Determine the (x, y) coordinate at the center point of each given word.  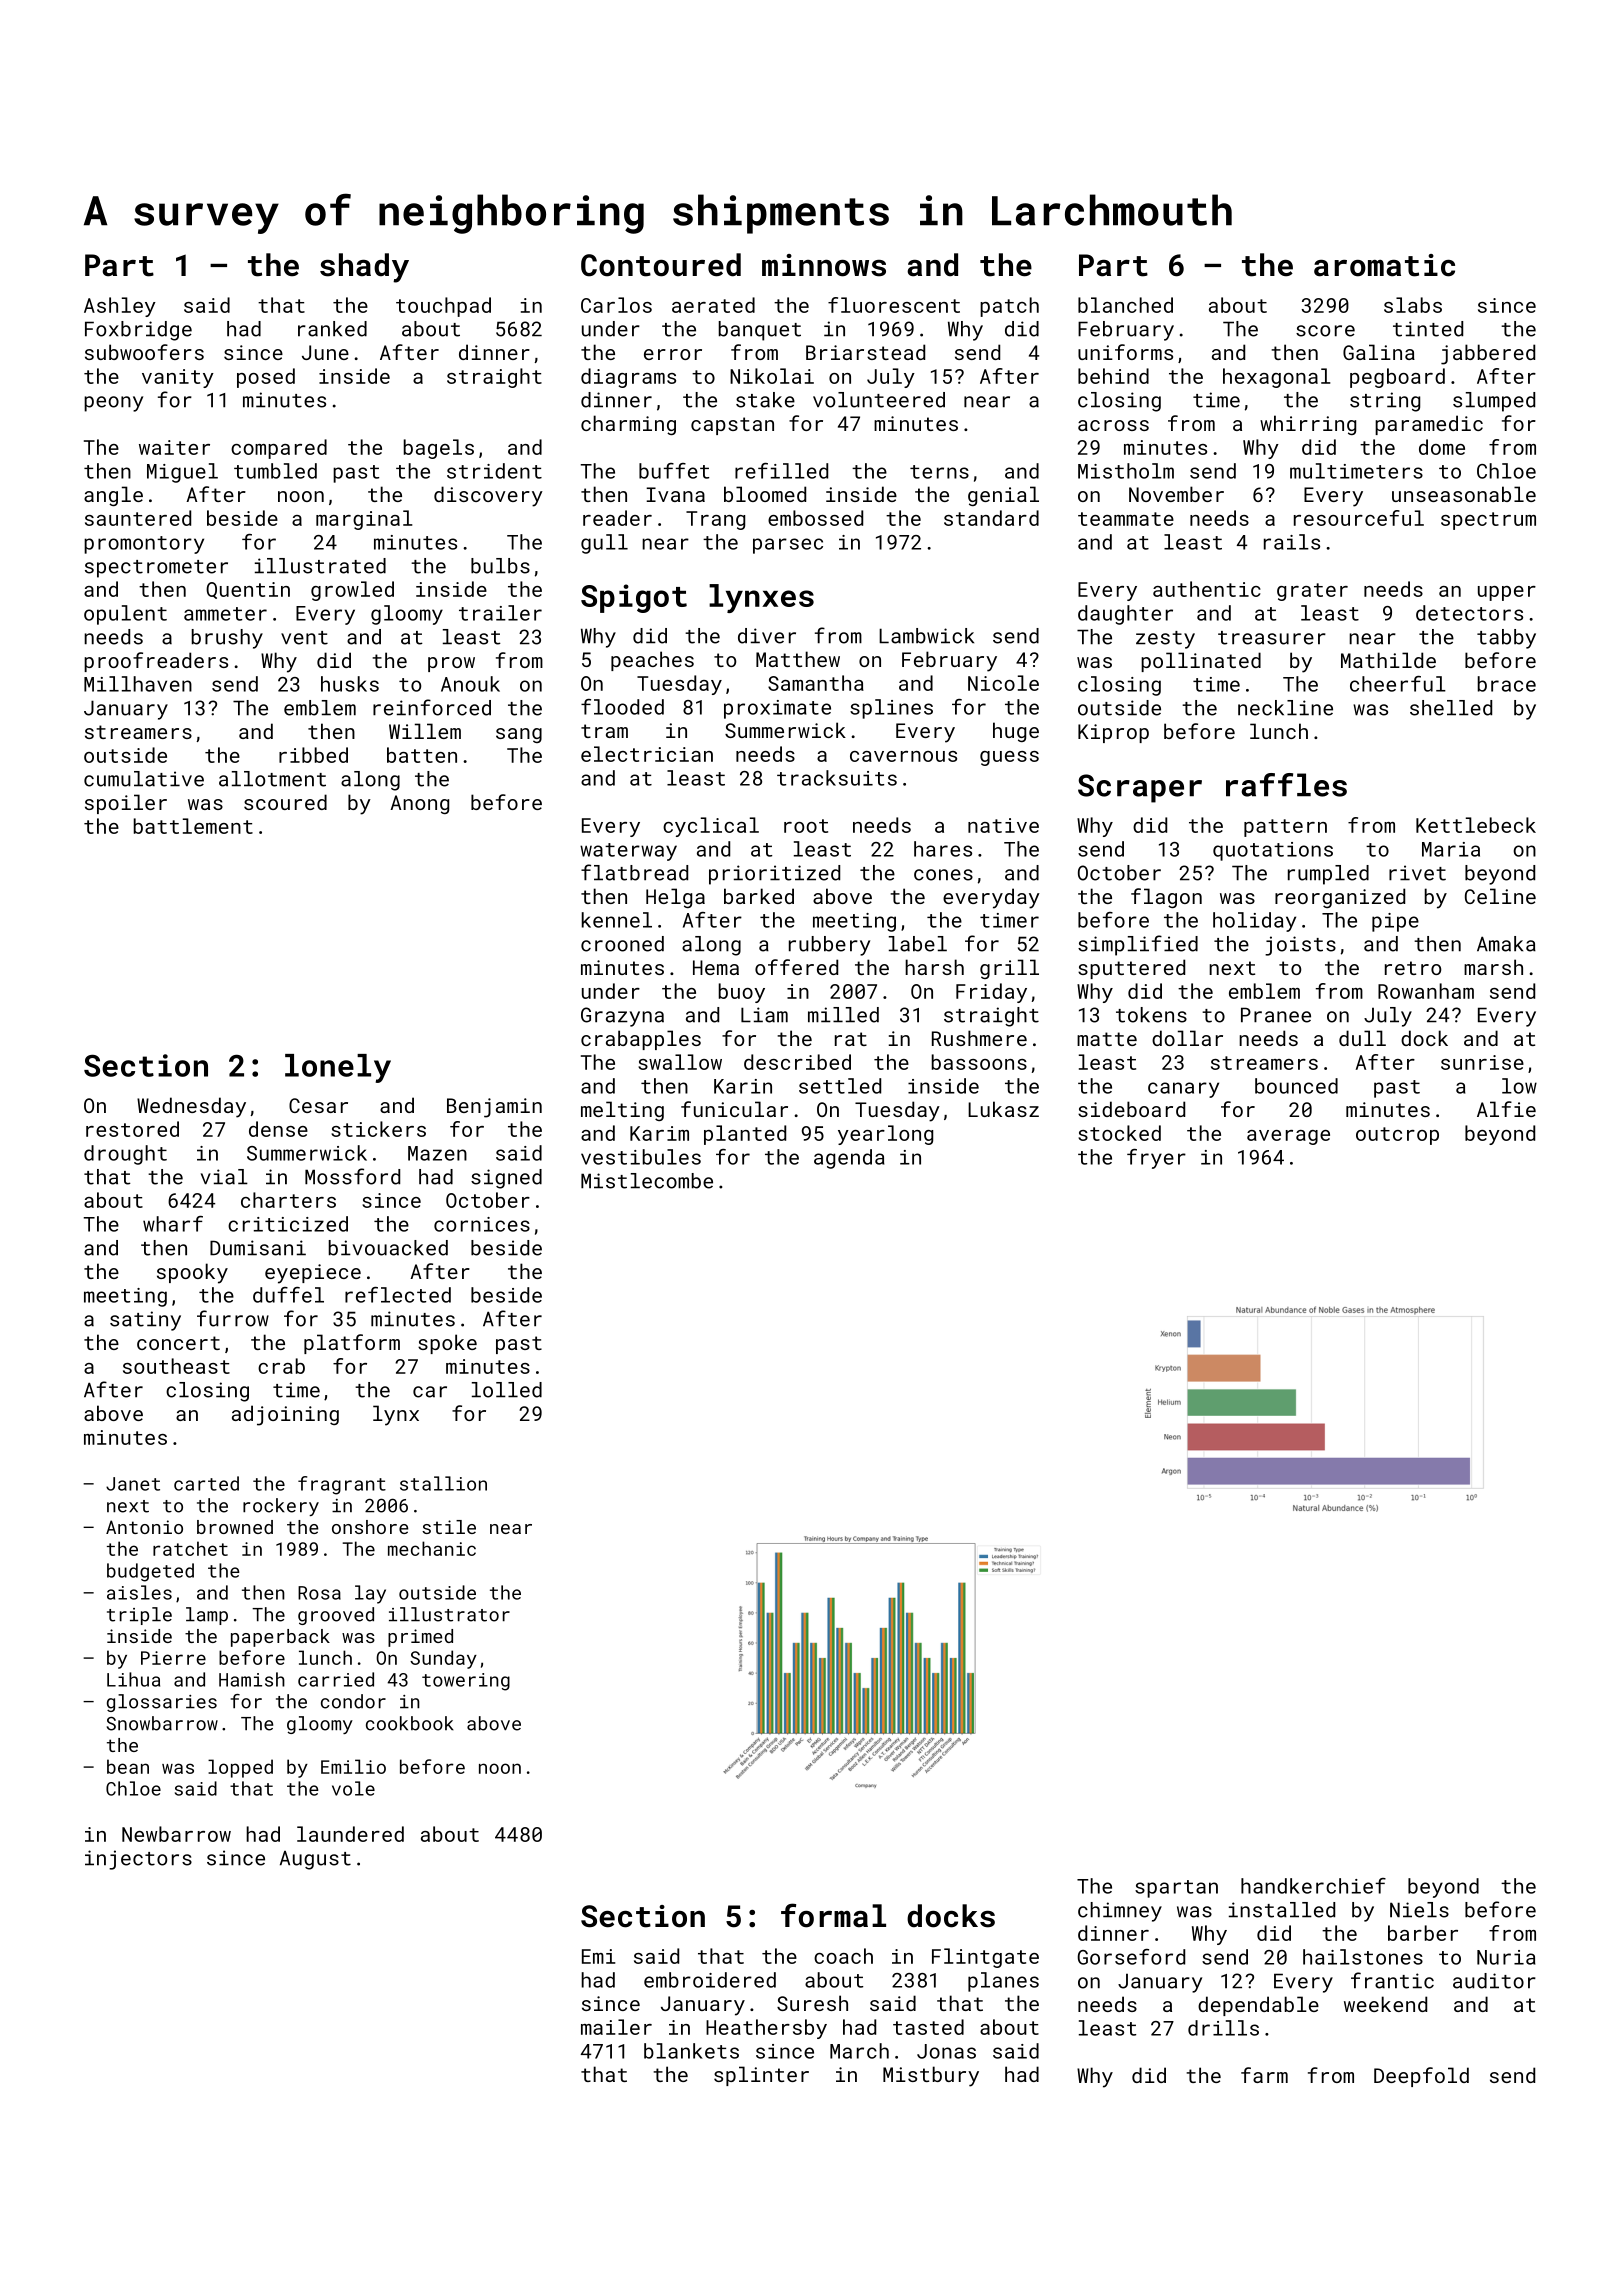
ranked (332, 329)
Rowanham (1426, 991)
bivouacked (388, 1248)
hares (943, 849)
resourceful (1359, 518)
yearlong (885, 1135)
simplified (1138, 945)
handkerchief (1313, 1886)
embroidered (710, 1980)
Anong (419, 804)
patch (1009, 307)
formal (833, 1915)
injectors (138, 1860)
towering (466, 1682)
